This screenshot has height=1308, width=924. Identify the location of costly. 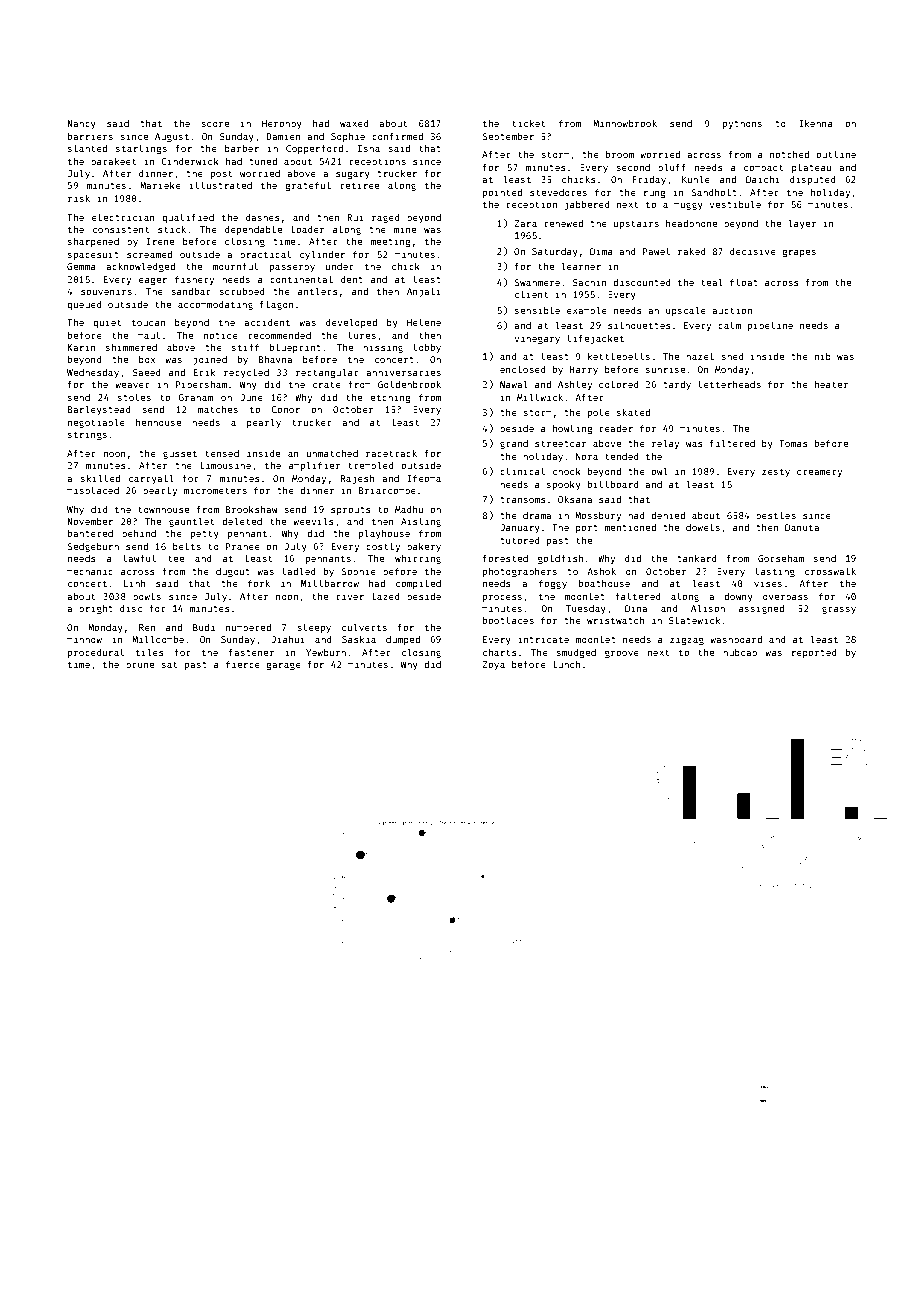
(383, 547).
